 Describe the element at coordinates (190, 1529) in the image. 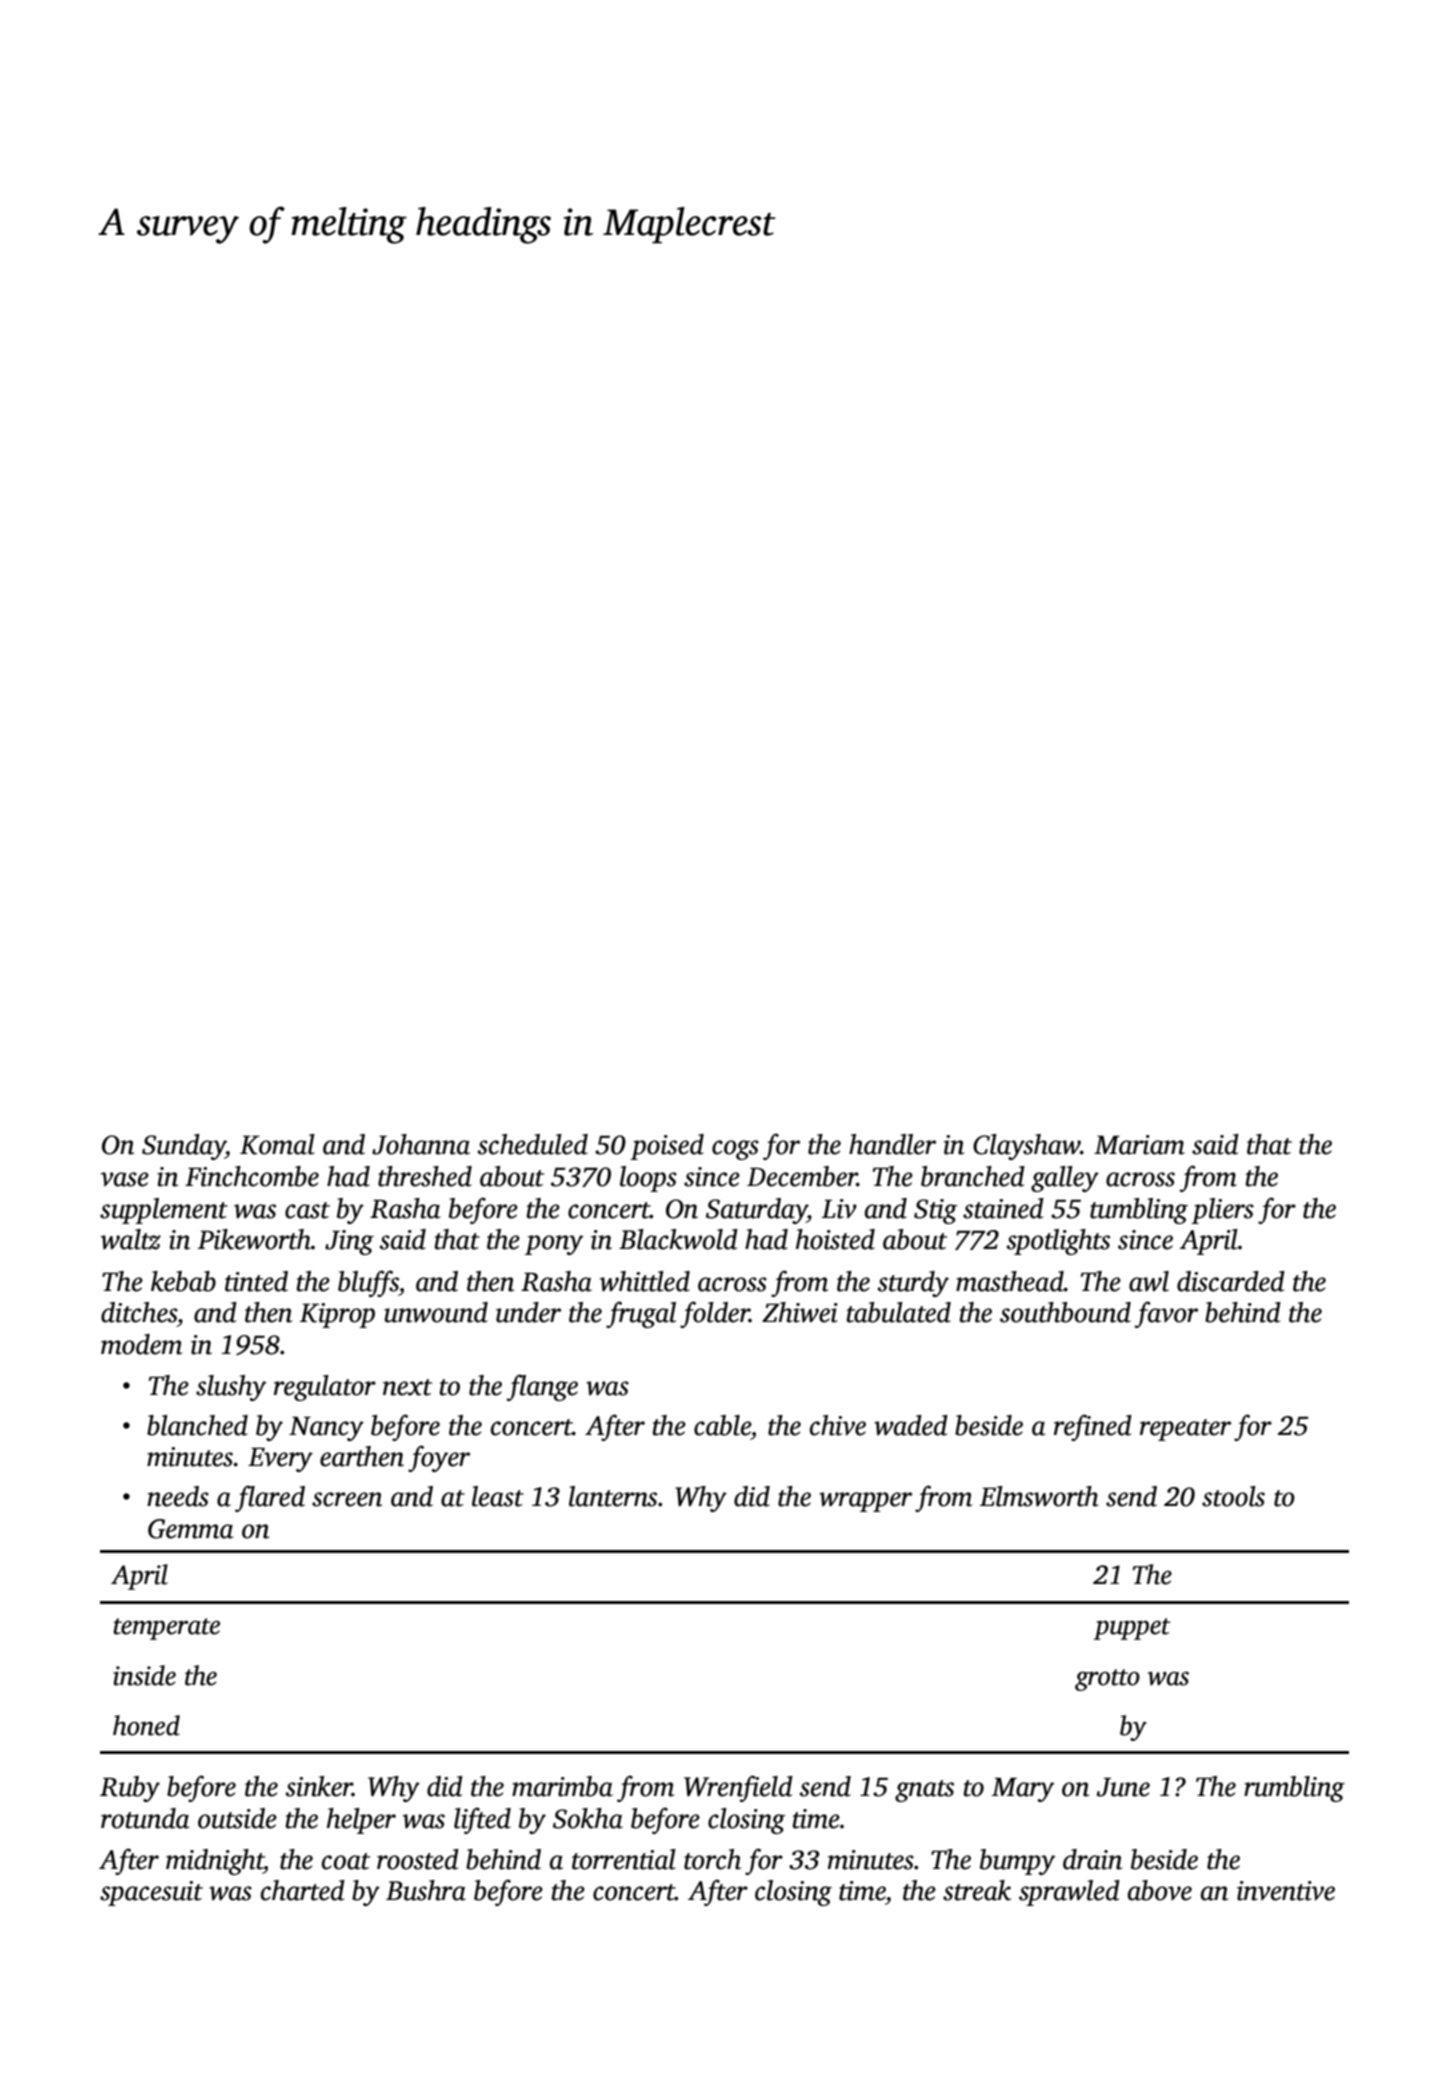

I see `Gemma` at that location.
